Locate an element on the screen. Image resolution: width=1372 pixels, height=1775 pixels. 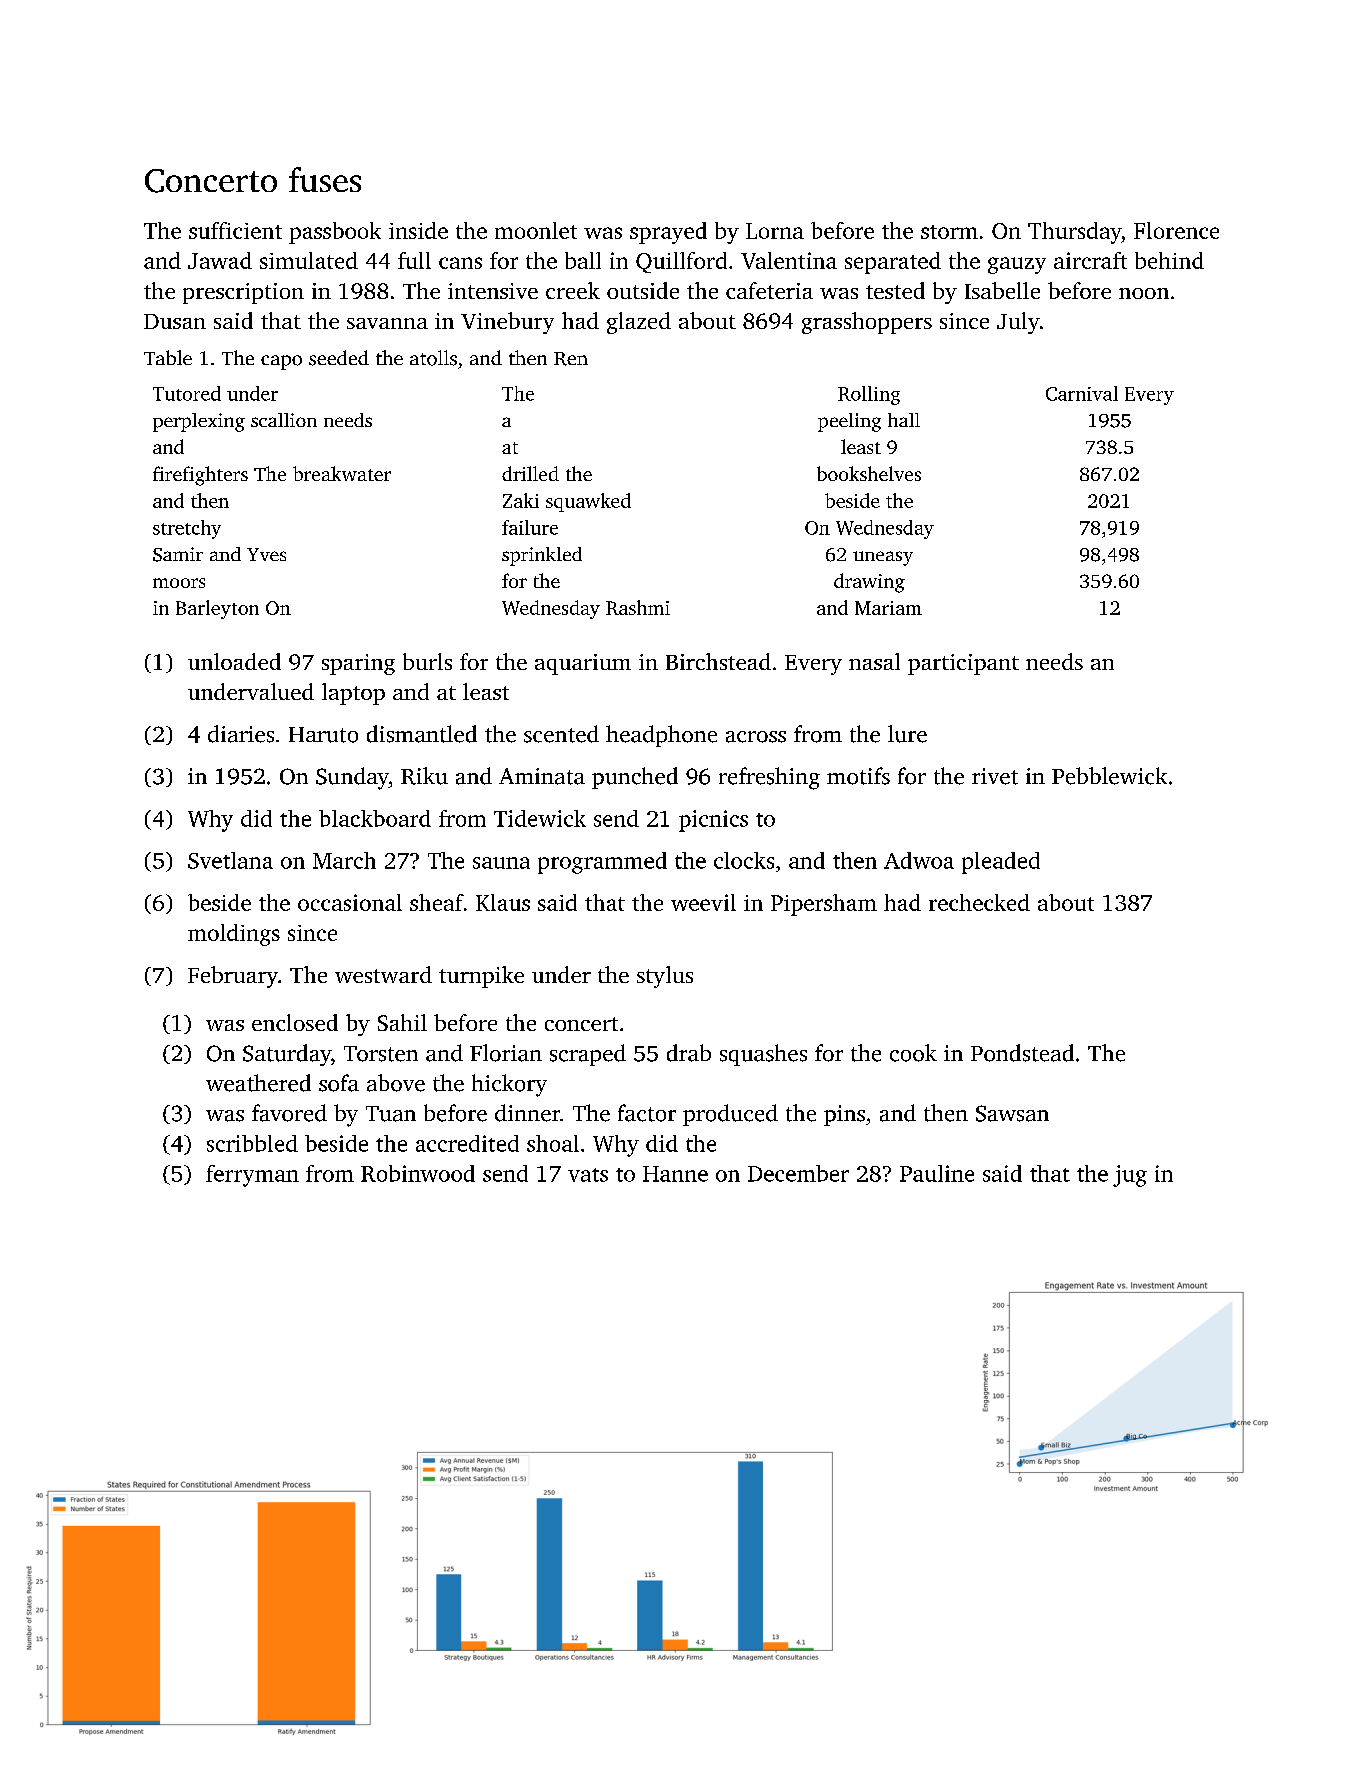
moldings is located at coordinates (234, 935).
